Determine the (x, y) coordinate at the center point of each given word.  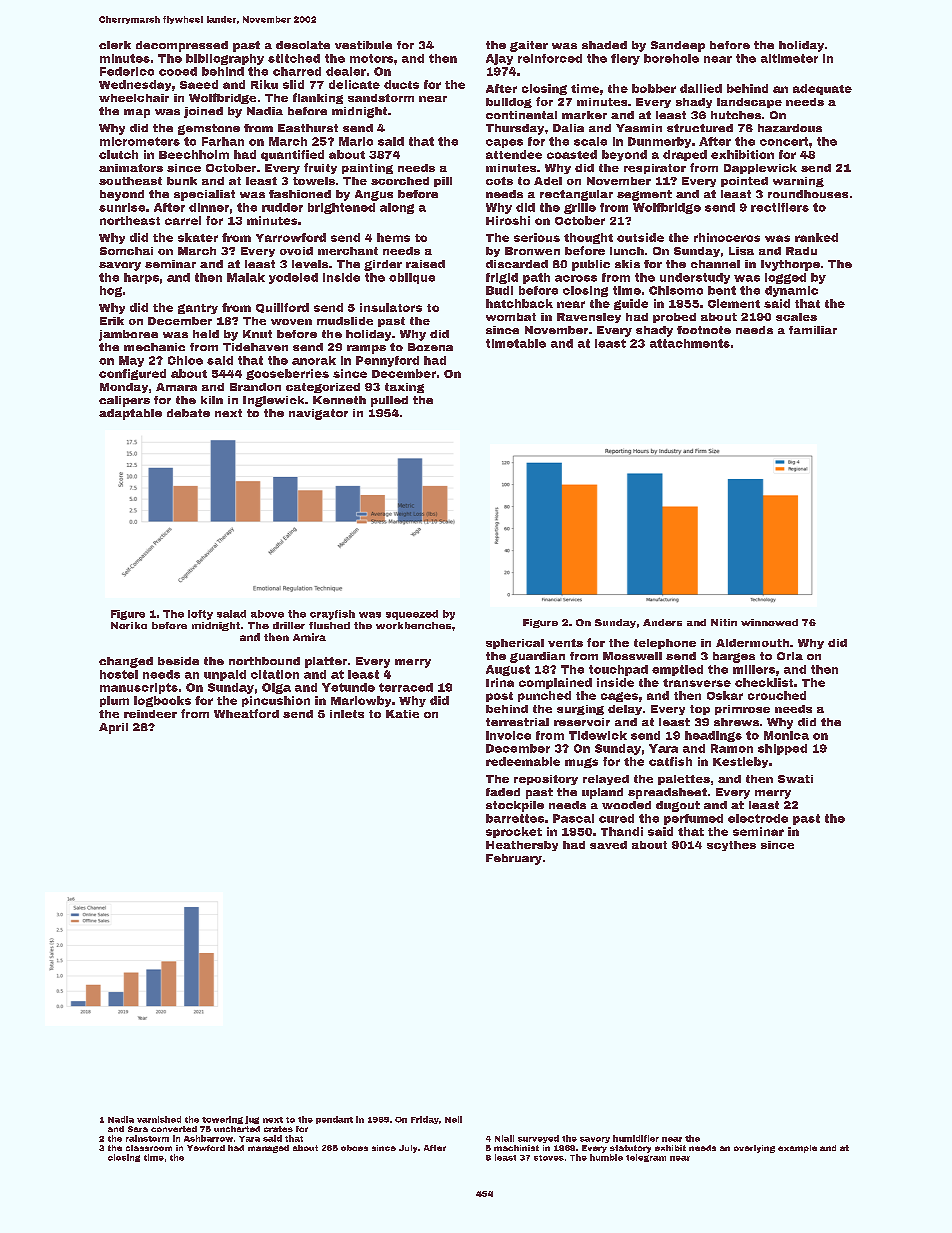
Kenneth (339, 400)
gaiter (529, 46)
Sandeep (678, 46)
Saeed (199, 84)
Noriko (129, 625)
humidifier (636, 1138)
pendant (334, 1120)
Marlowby (361, 701)
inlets (347, 714)
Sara (138, 1129)
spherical (515, 644)
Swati (795, 779)
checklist (764, 682)
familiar (813, 330)
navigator (318, 414)
